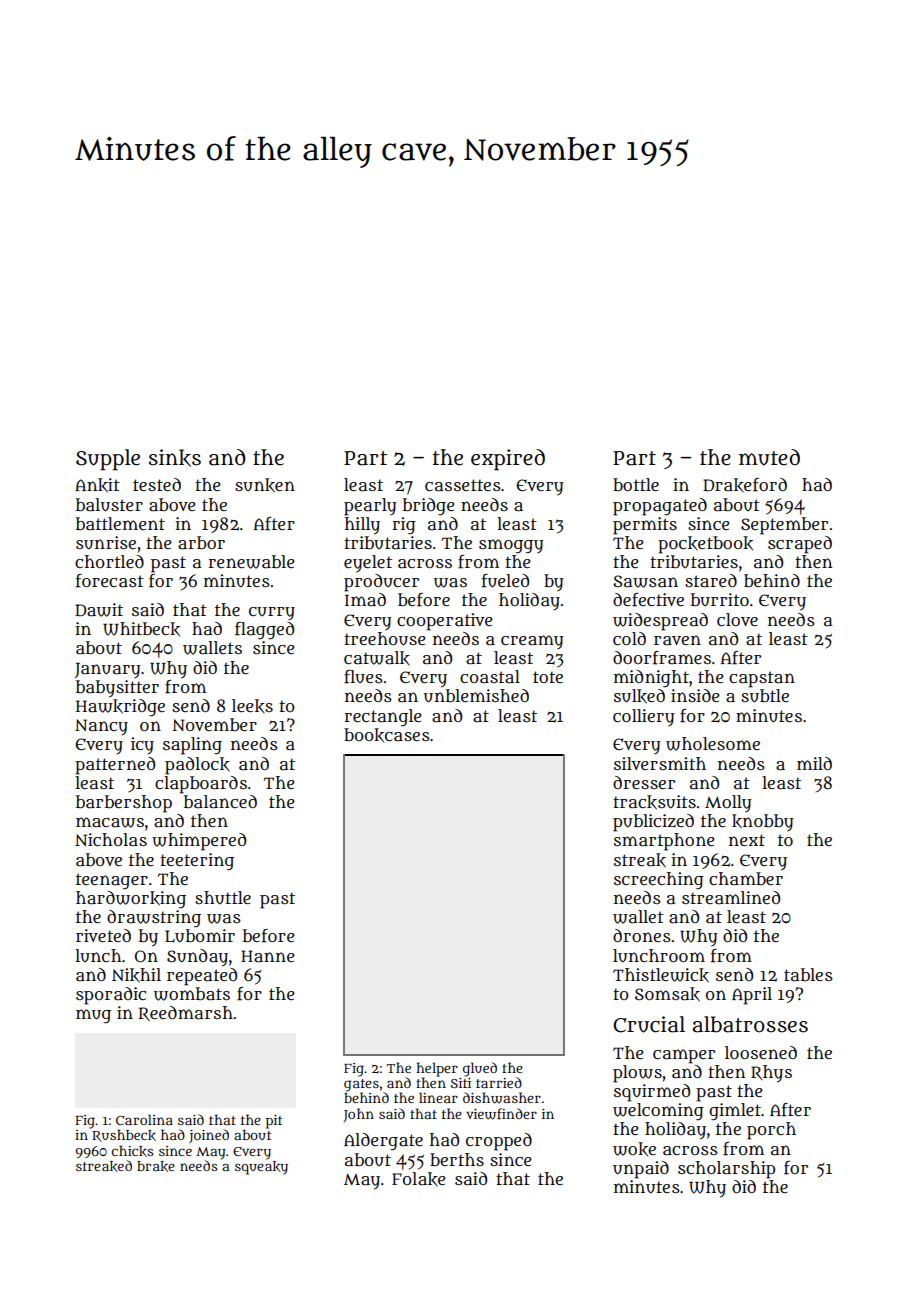 Image resolution: width=908 pixels, height=1316 pixels. What do you see at coordinates (261, 1168) in the screenshot?
I see `squeaky` at bounding box center [261, 1168].
